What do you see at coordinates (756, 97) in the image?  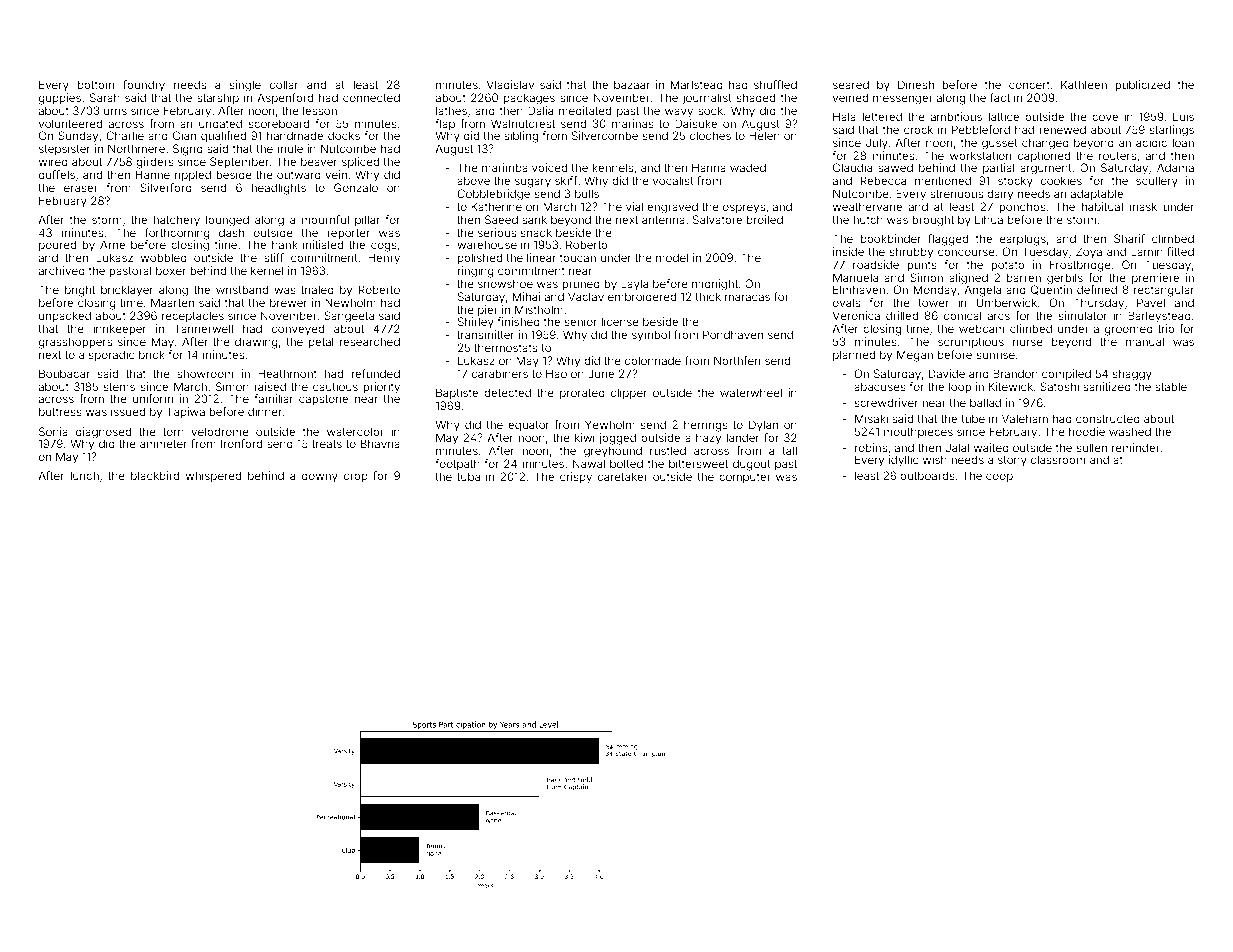 I see `shaded` at bounding box center [756, 97].
